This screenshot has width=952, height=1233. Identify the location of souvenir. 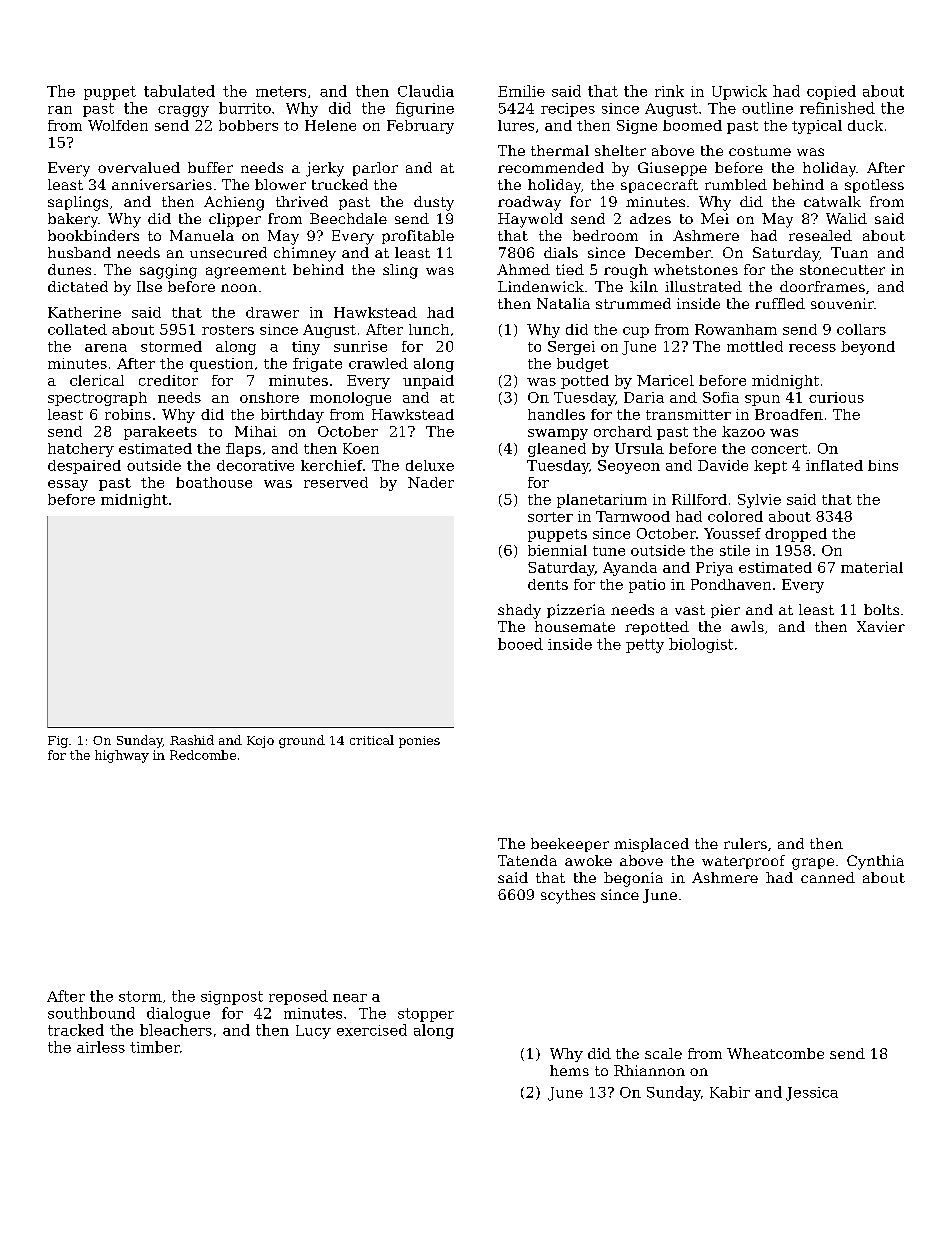
(842, 303).
